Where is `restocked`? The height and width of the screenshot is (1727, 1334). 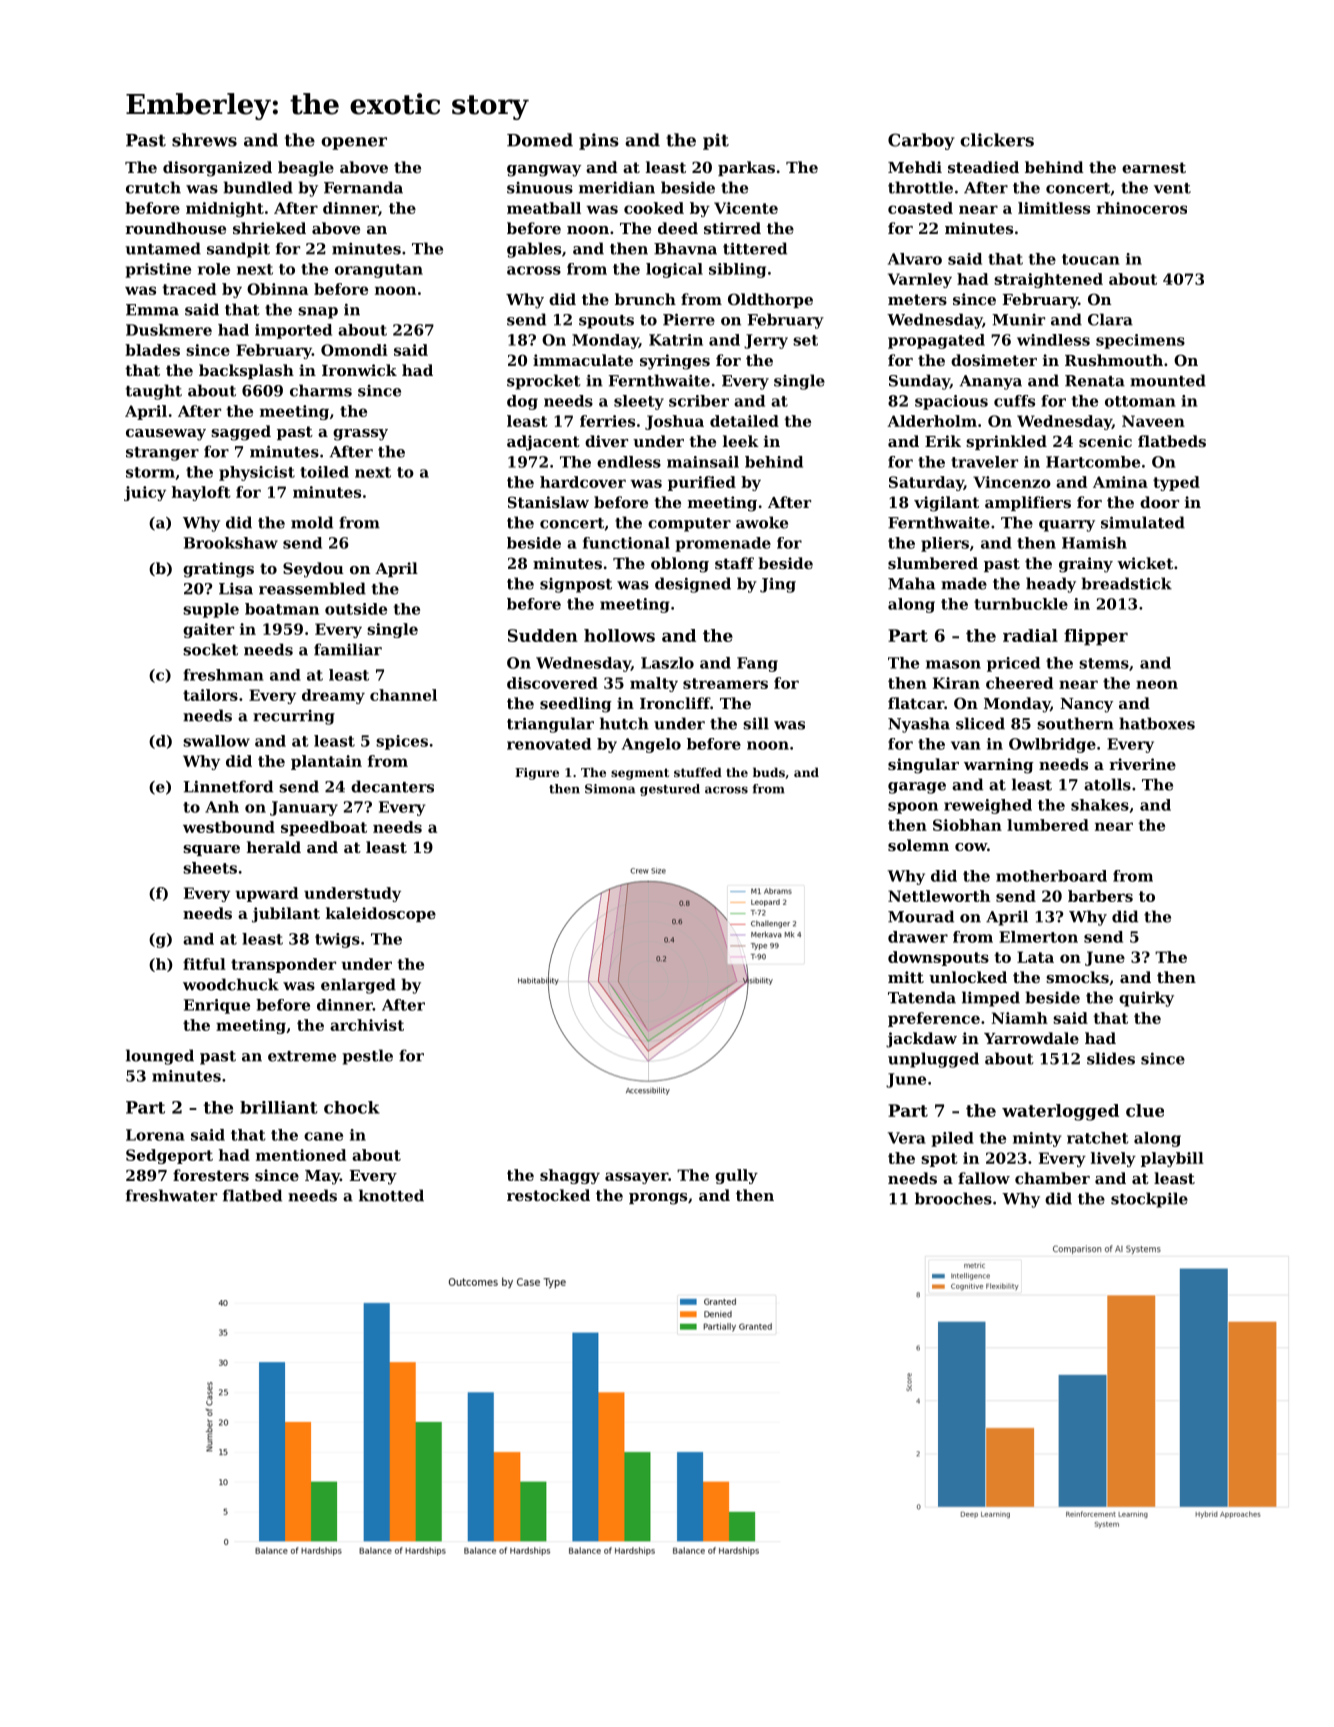
restocked is located at coordinates (548, 1195).
